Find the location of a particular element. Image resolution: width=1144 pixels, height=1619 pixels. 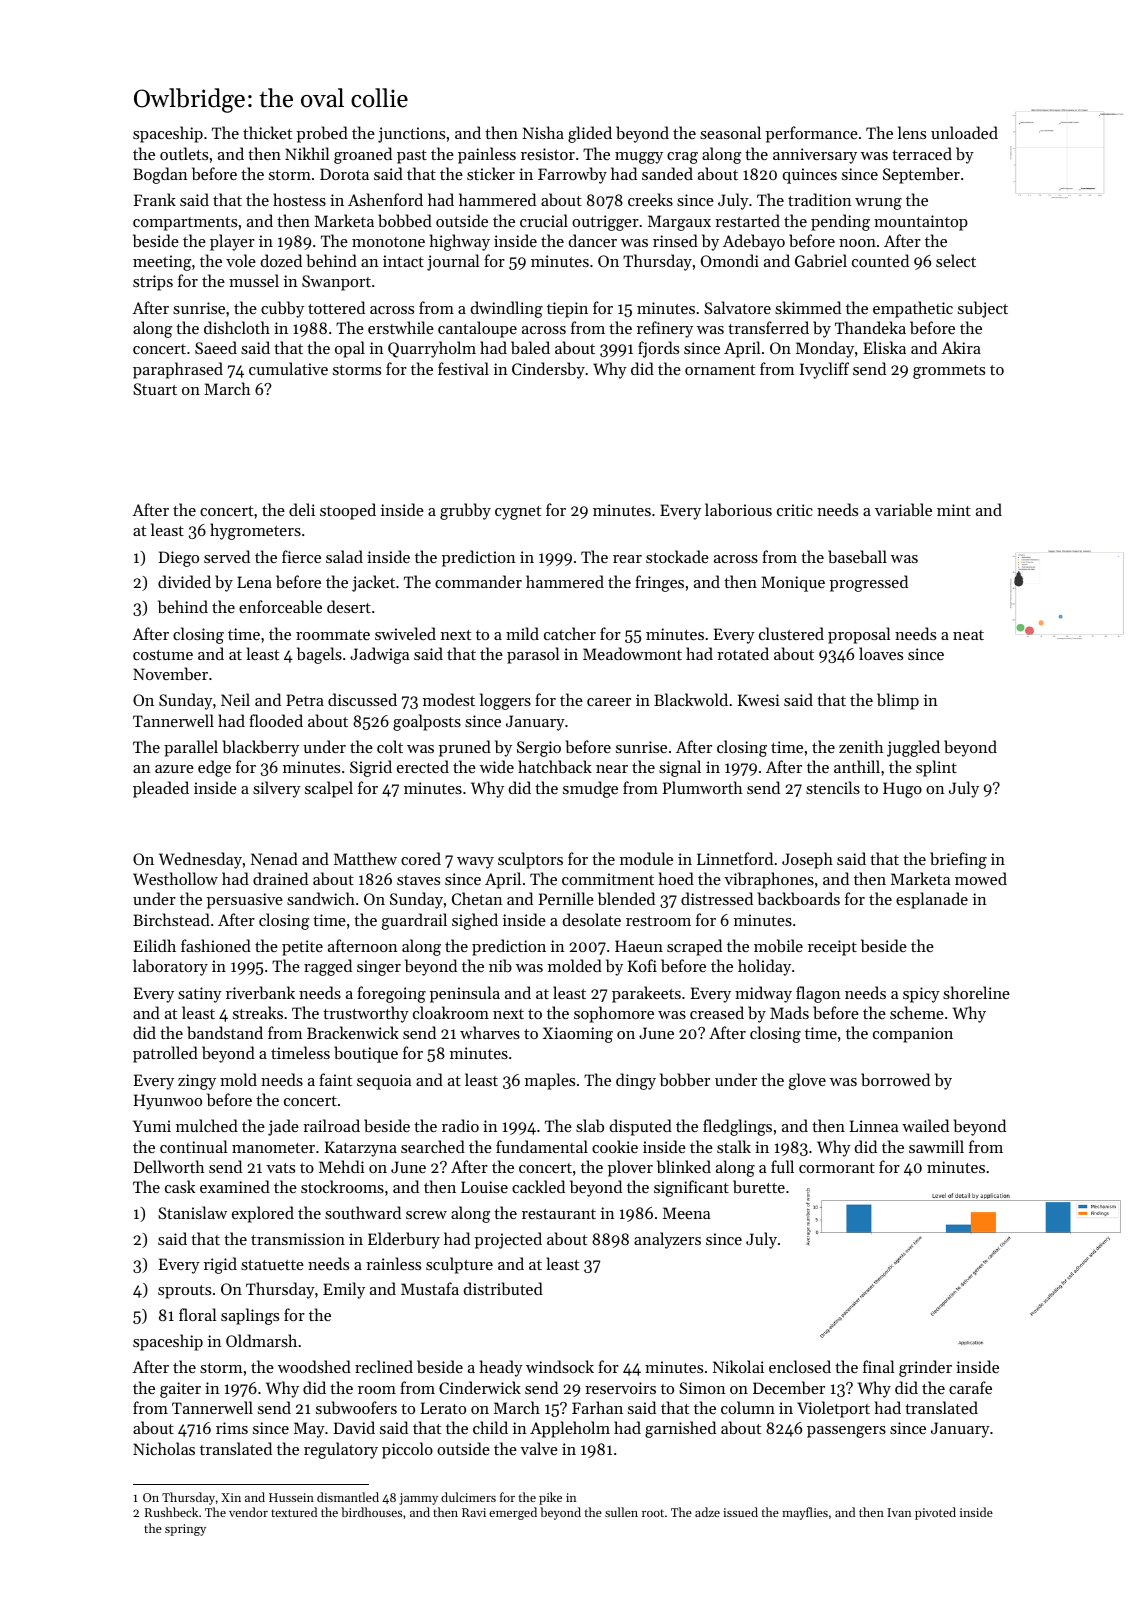

clustered is located at coordinates (791, 633).
